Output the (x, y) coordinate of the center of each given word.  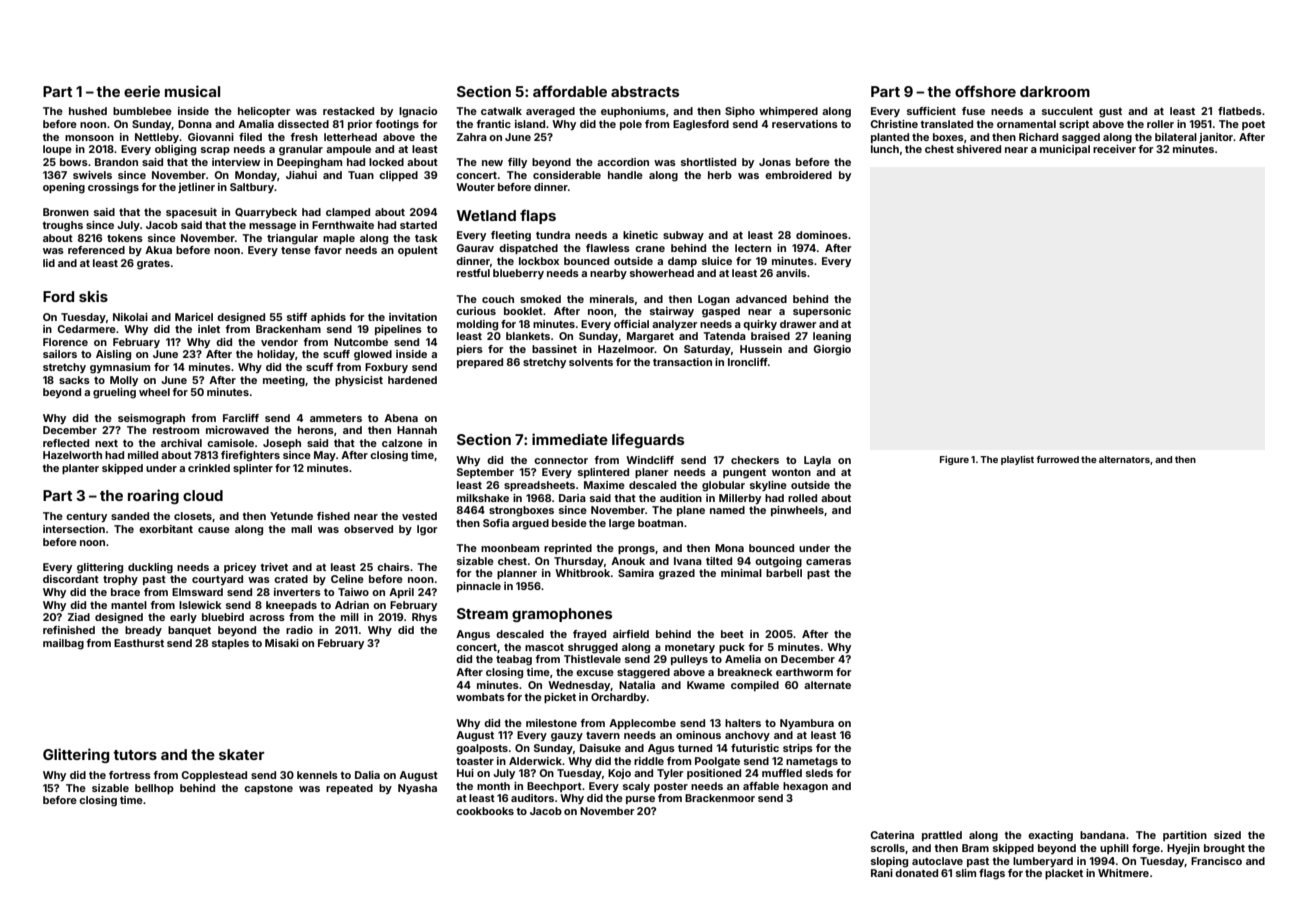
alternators (1124, 459)
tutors (135, 755)
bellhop (154, 789)
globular (723, 486)
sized (1227, 835)
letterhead (350, 137)
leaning (832, 337)
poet (1253, 125)
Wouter (475, 187)
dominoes (822, 235)
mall (301, 529)
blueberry (518, 274)
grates (153, 265)
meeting (284, 381)
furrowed (1057, 459)
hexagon (805, 787)
